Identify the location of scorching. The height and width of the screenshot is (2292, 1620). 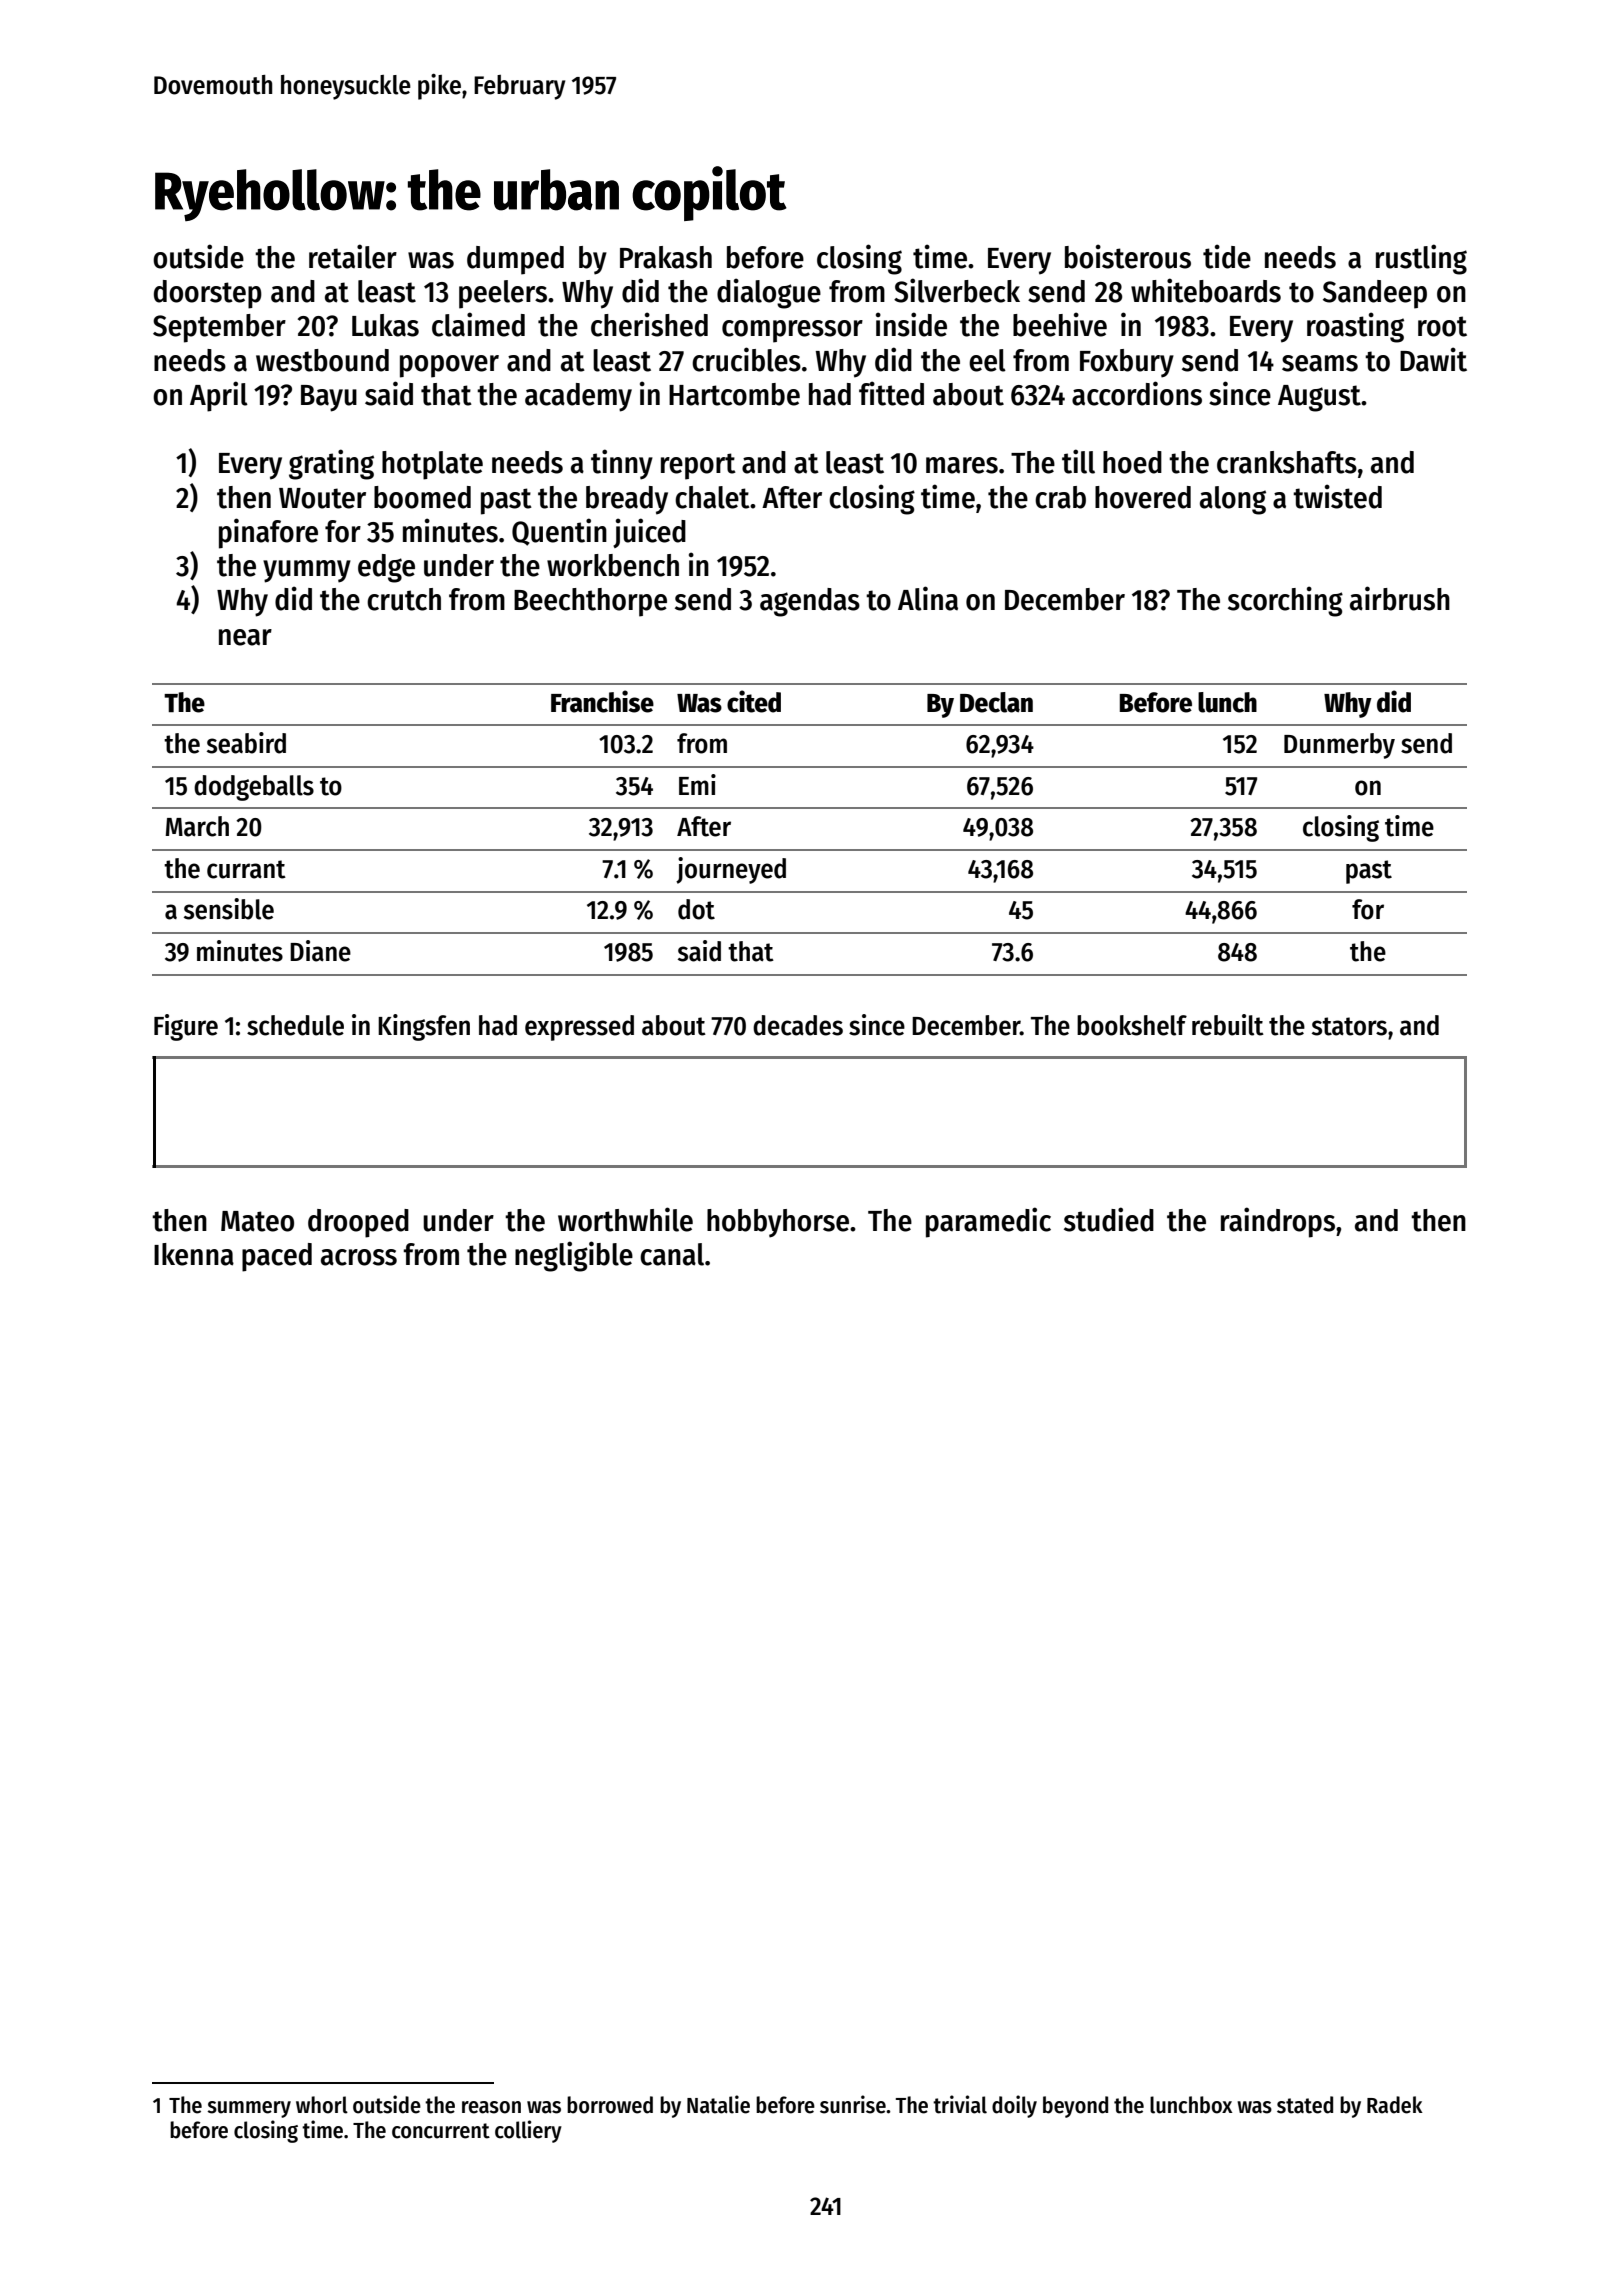
(1285, 601).
